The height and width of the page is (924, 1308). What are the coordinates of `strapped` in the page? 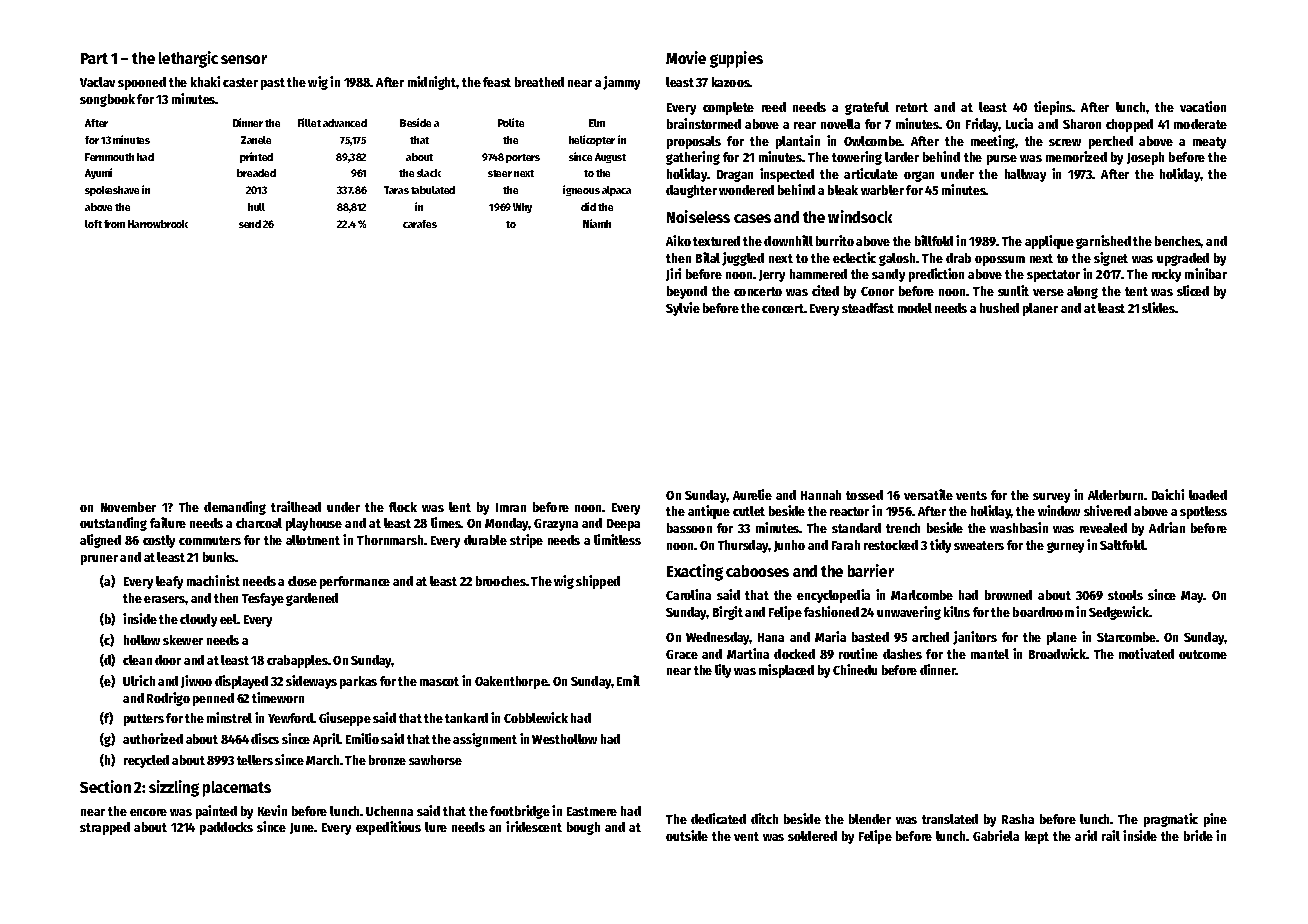 It's located at (105, 828).
